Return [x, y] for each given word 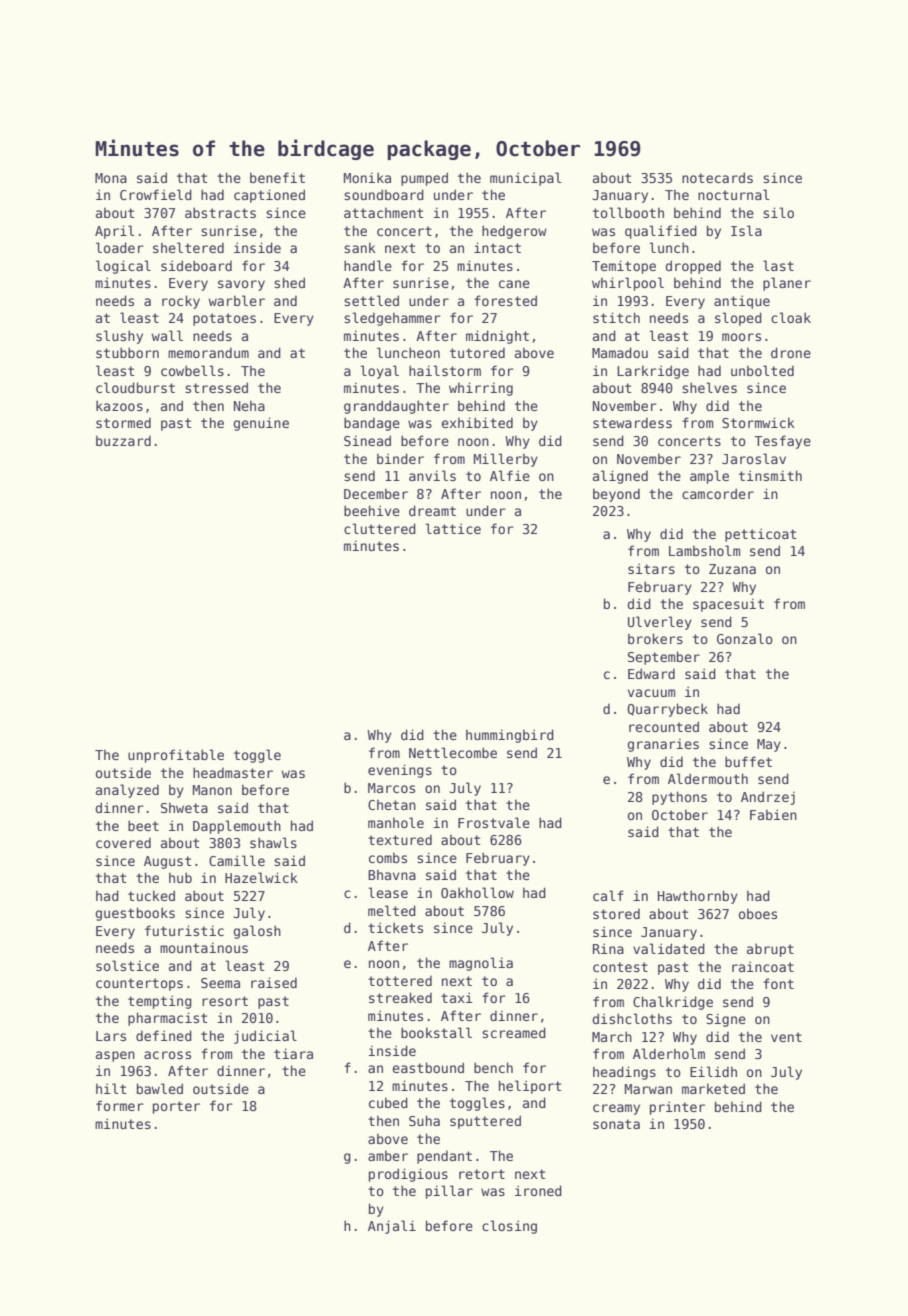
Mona [111, 178]
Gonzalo [745, 638]
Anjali [392, 1227]
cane [514, 284]
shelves [709, 387]
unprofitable [176, 756]
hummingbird [510, 736]
